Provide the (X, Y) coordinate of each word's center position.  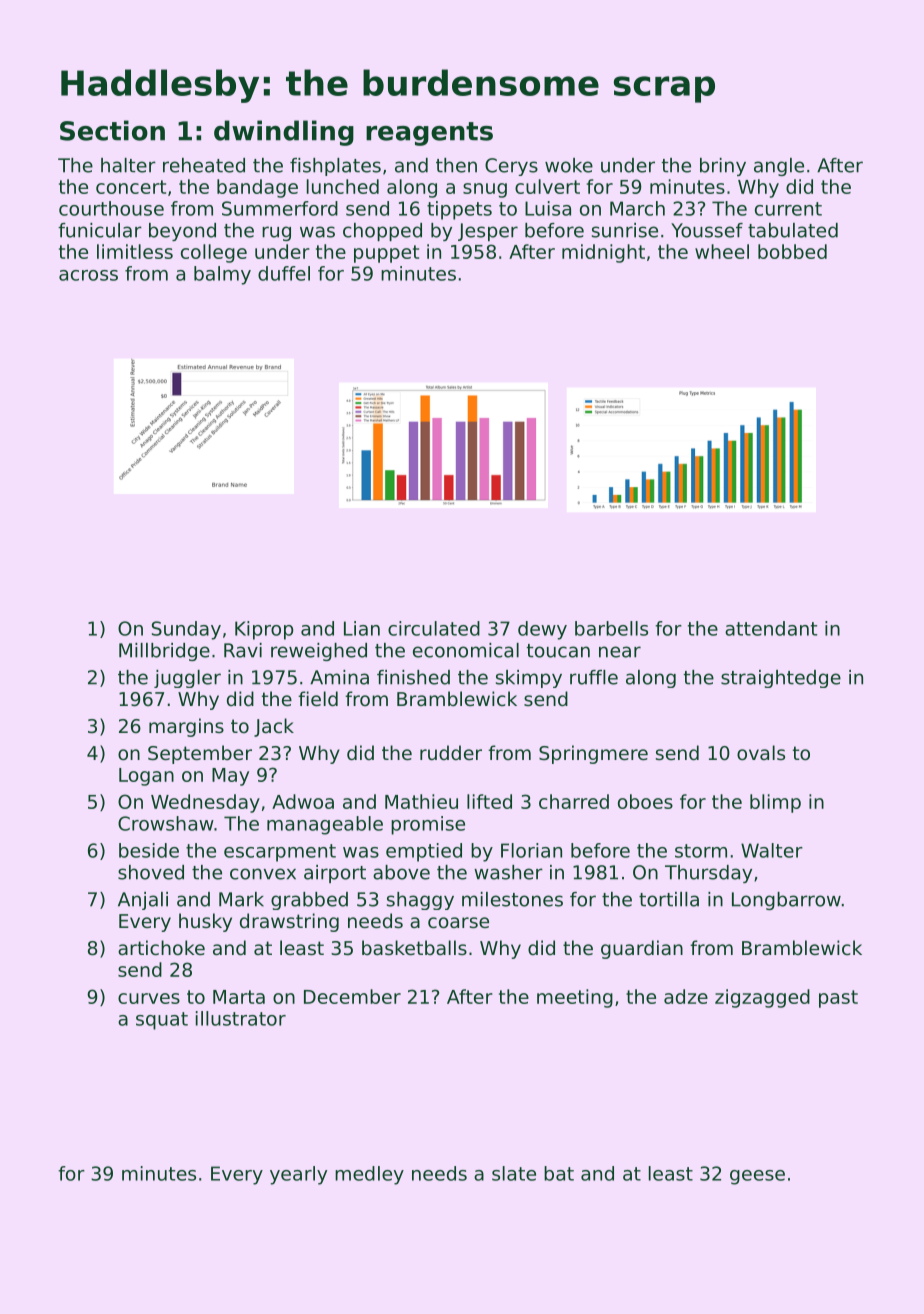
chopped (382, 232)
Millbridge (164, 652)
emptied (424, 852)
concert (131, 187)
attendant (771, 628)
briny (723, 167)
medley (369, 1175)
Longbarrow (786, 901)
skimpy (529, 679)
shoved (151, 872)
